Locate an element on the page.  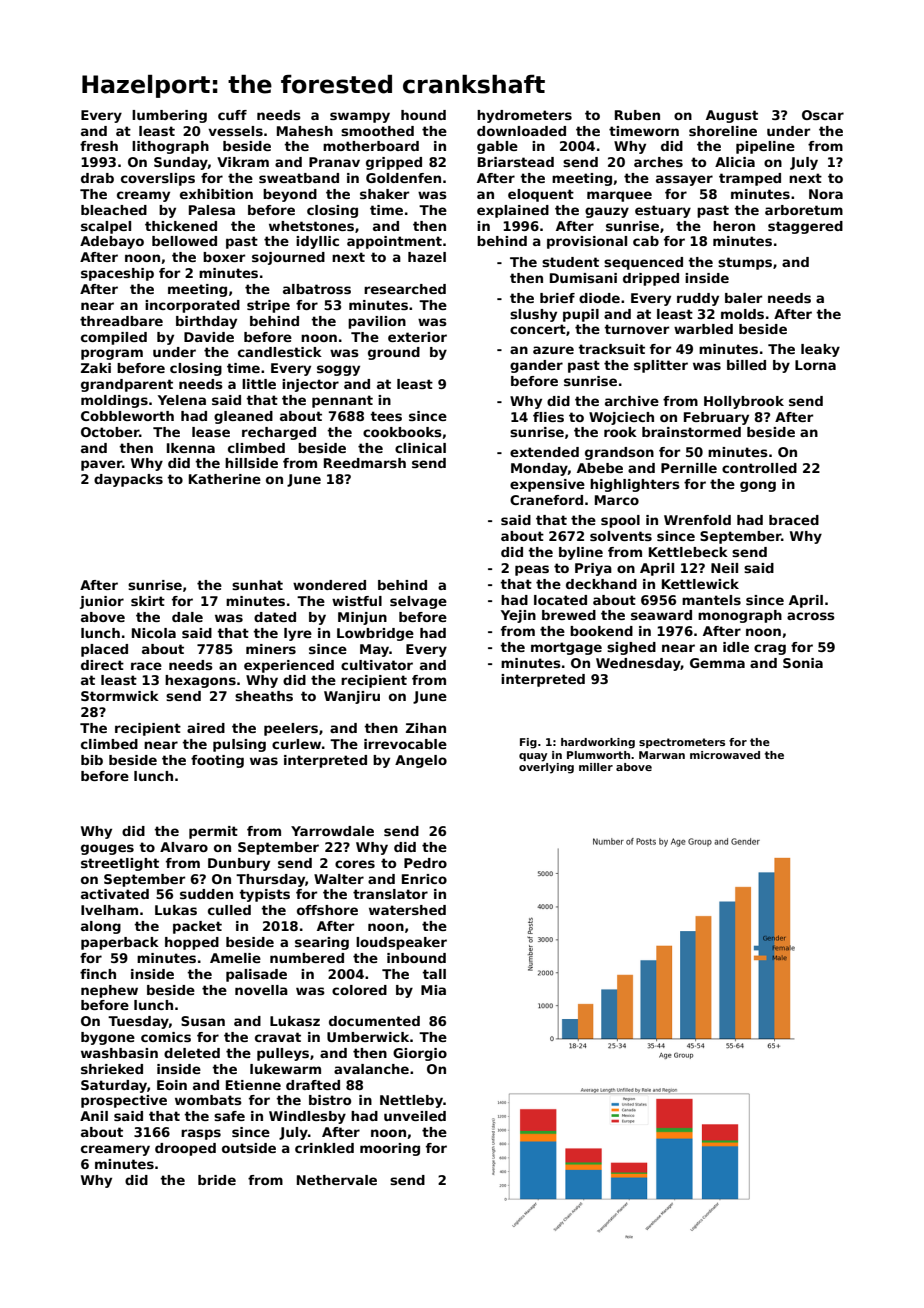
microwaved is located at coordinates (725, 755).
